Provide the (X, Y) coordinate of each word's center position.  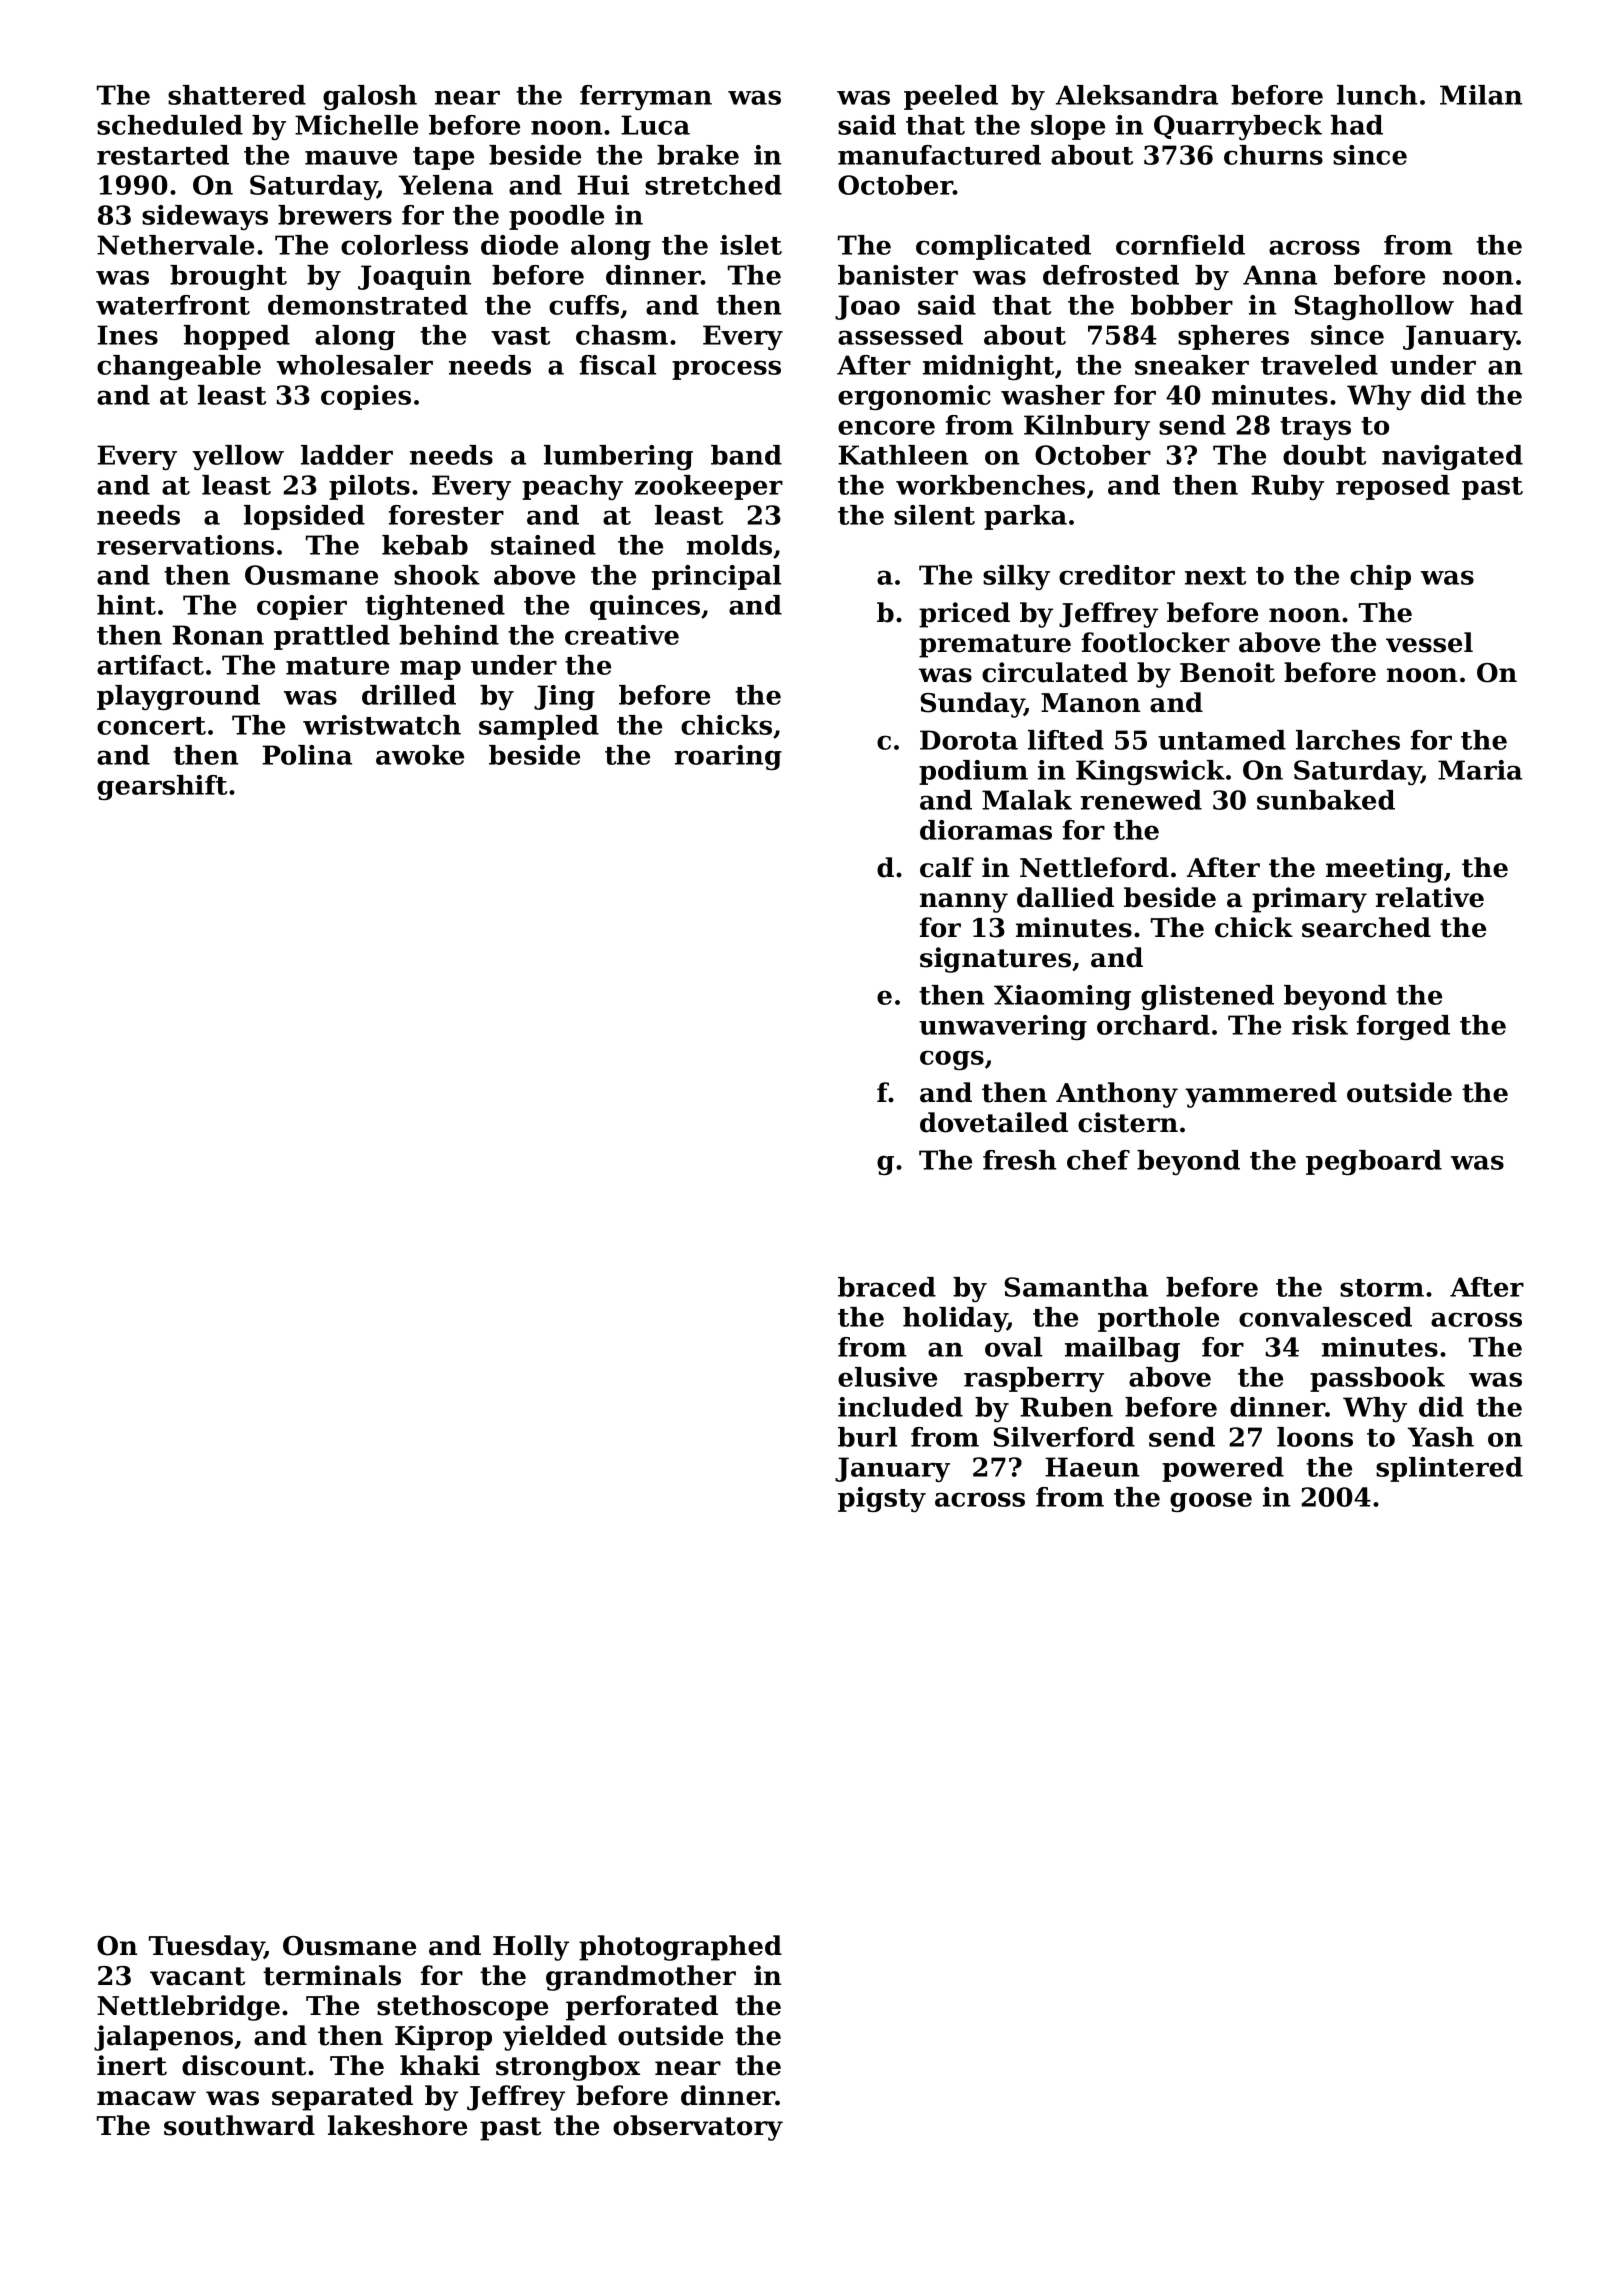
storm (1382, 1288)
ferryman (646, 97)
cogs (952, 1060)
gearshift (162, 787)
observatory (698, 2128)
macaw (146, 2098)
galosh (370, 97)
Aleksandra (1137, 95)
